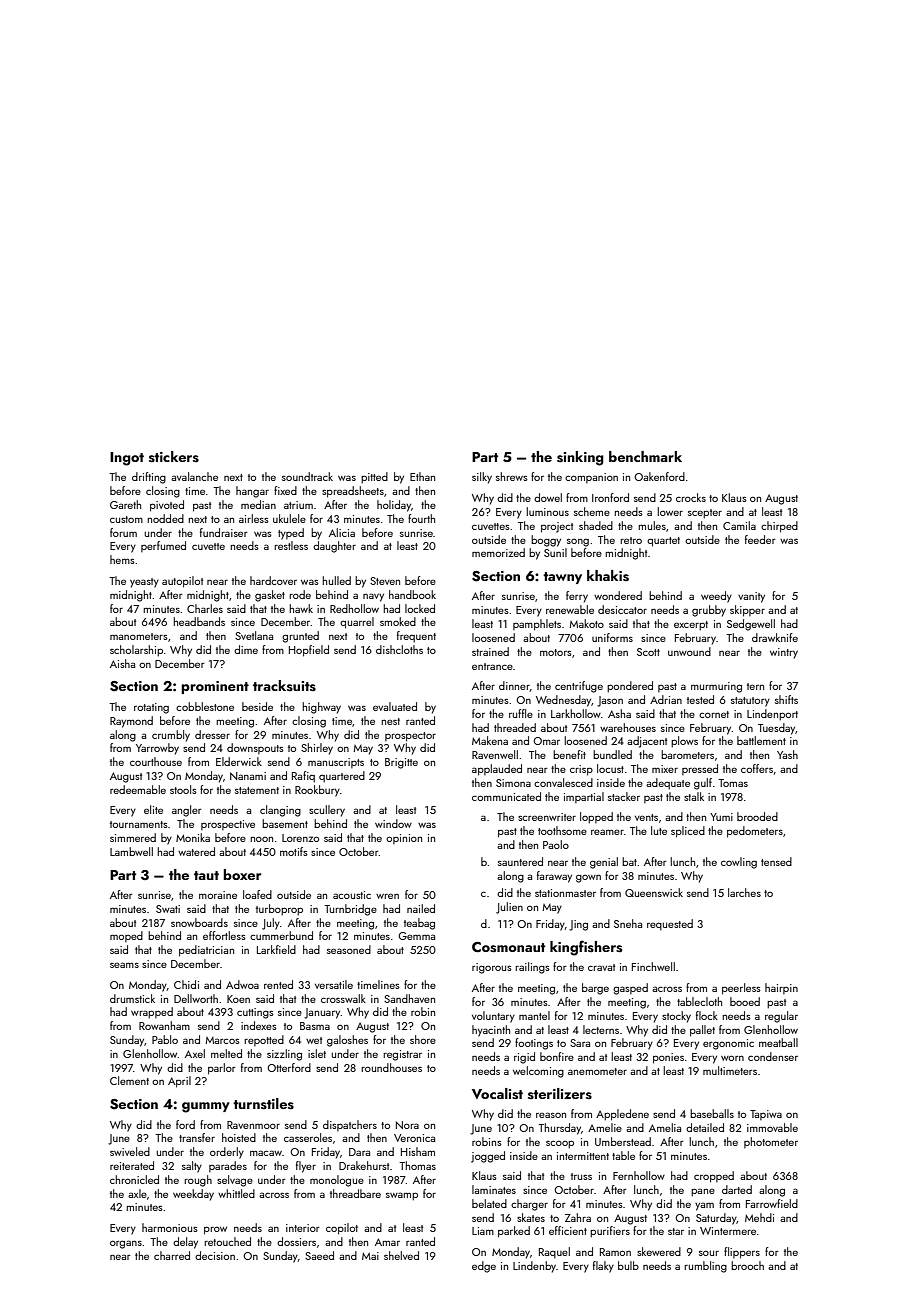 The height and width of the screenshot is (1316, 908). Describe the element at coordinates (239, 1137) in the screenshot. I see `hoisted` at that location.
